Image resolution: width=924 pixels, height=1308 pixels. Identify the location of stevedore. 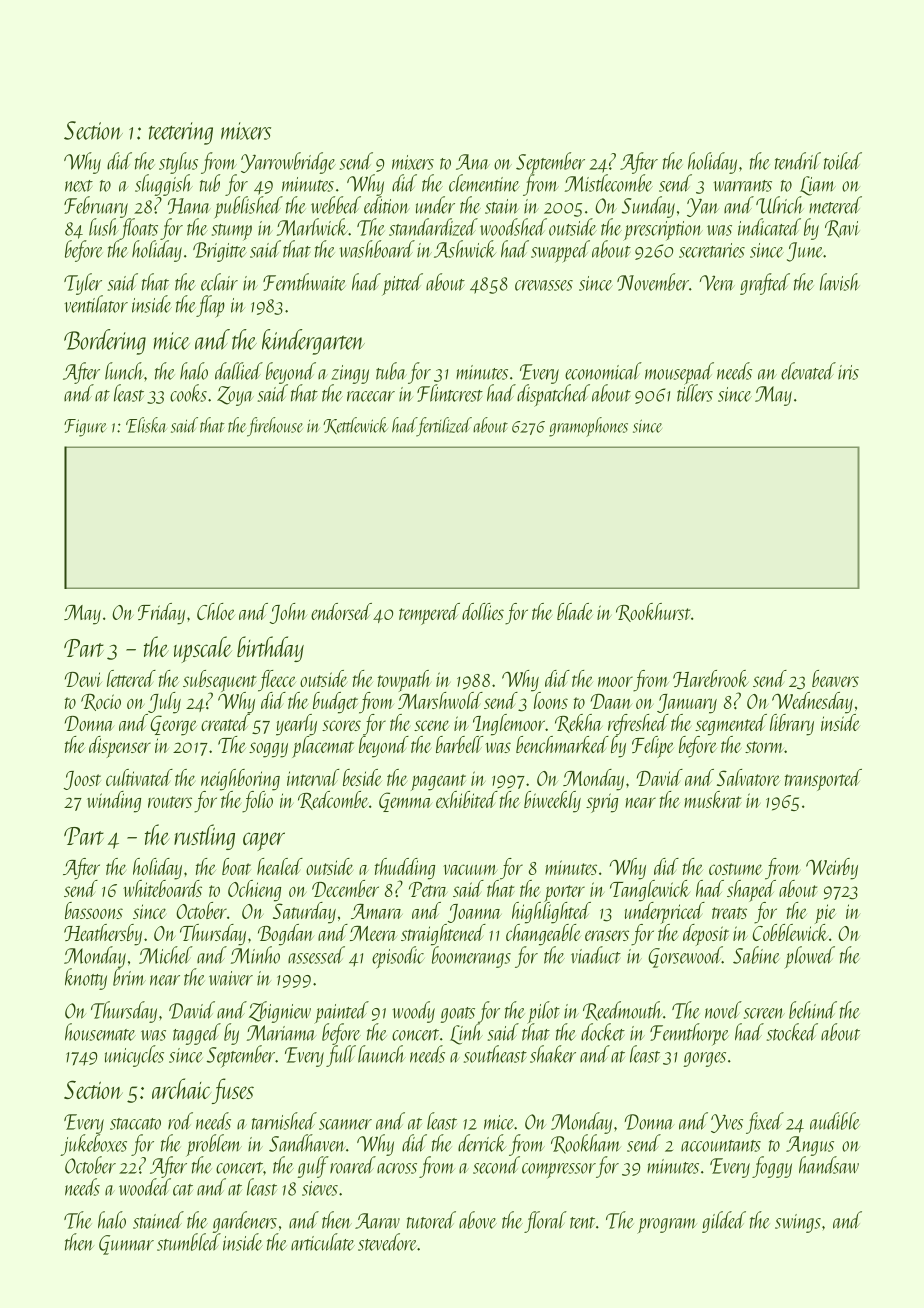
(388, 1242).
